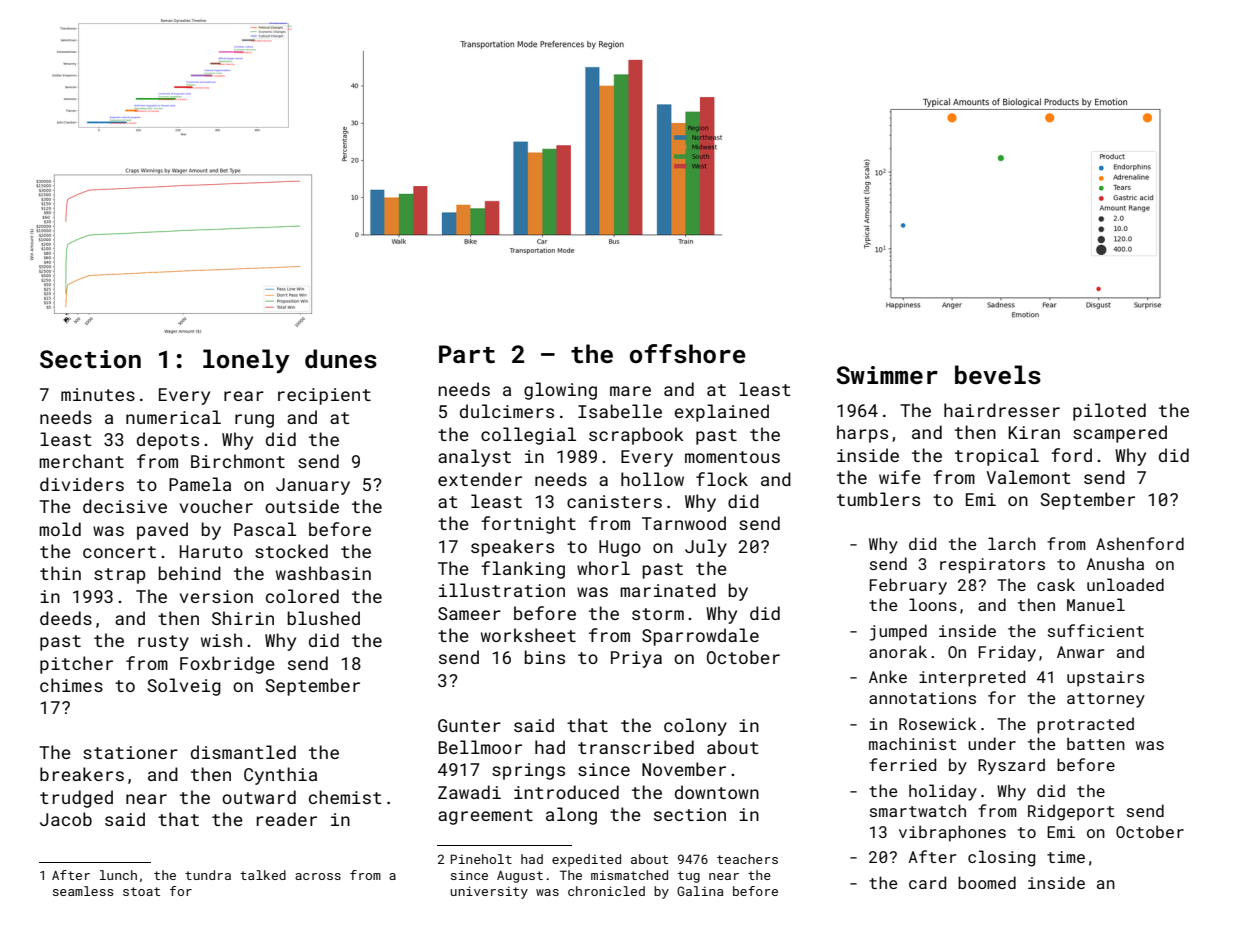  I want to click on depots, so click(168, 441).
